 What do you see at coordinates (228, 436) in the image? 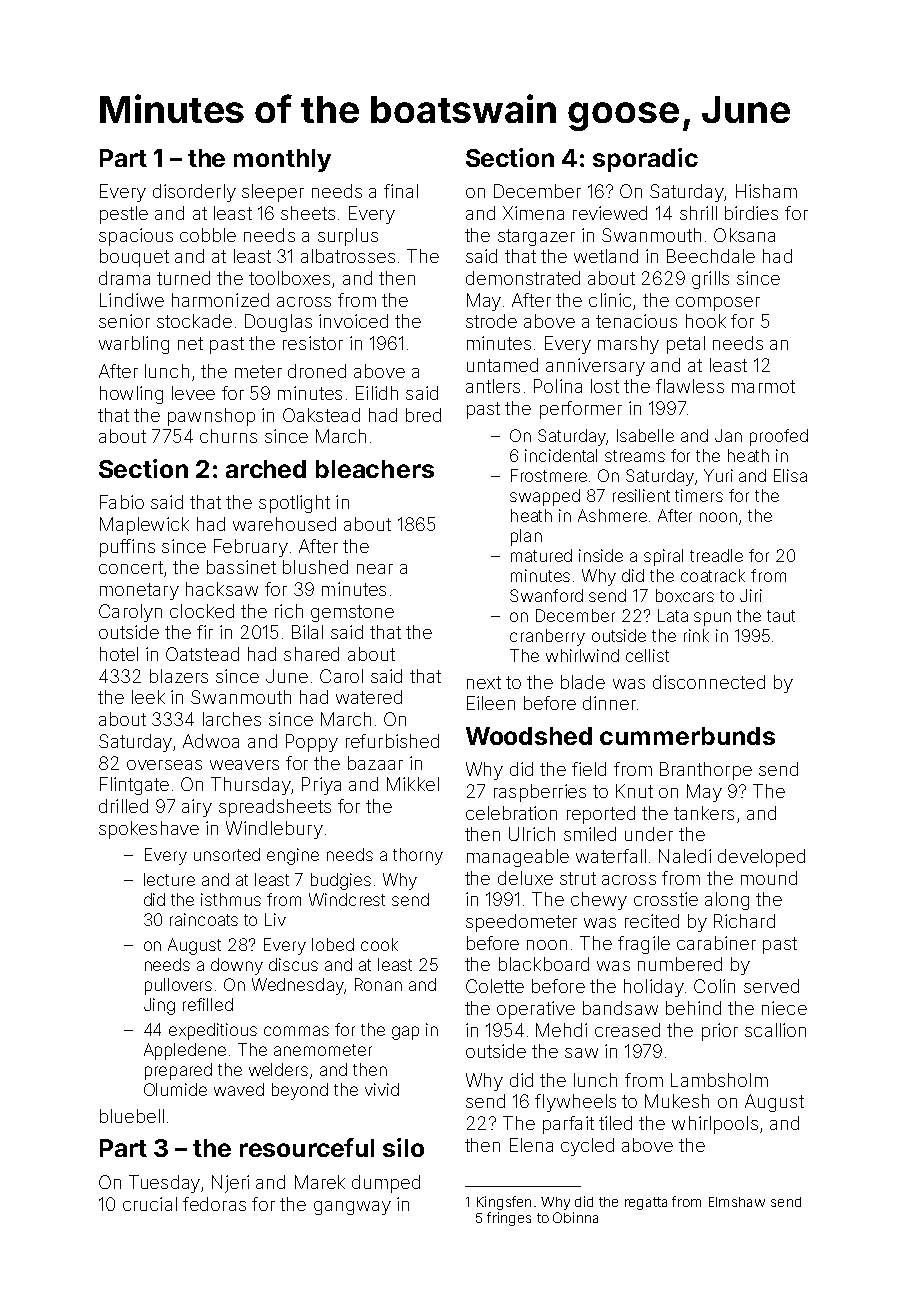
I see `churns` at bounding box center [228, 436].
